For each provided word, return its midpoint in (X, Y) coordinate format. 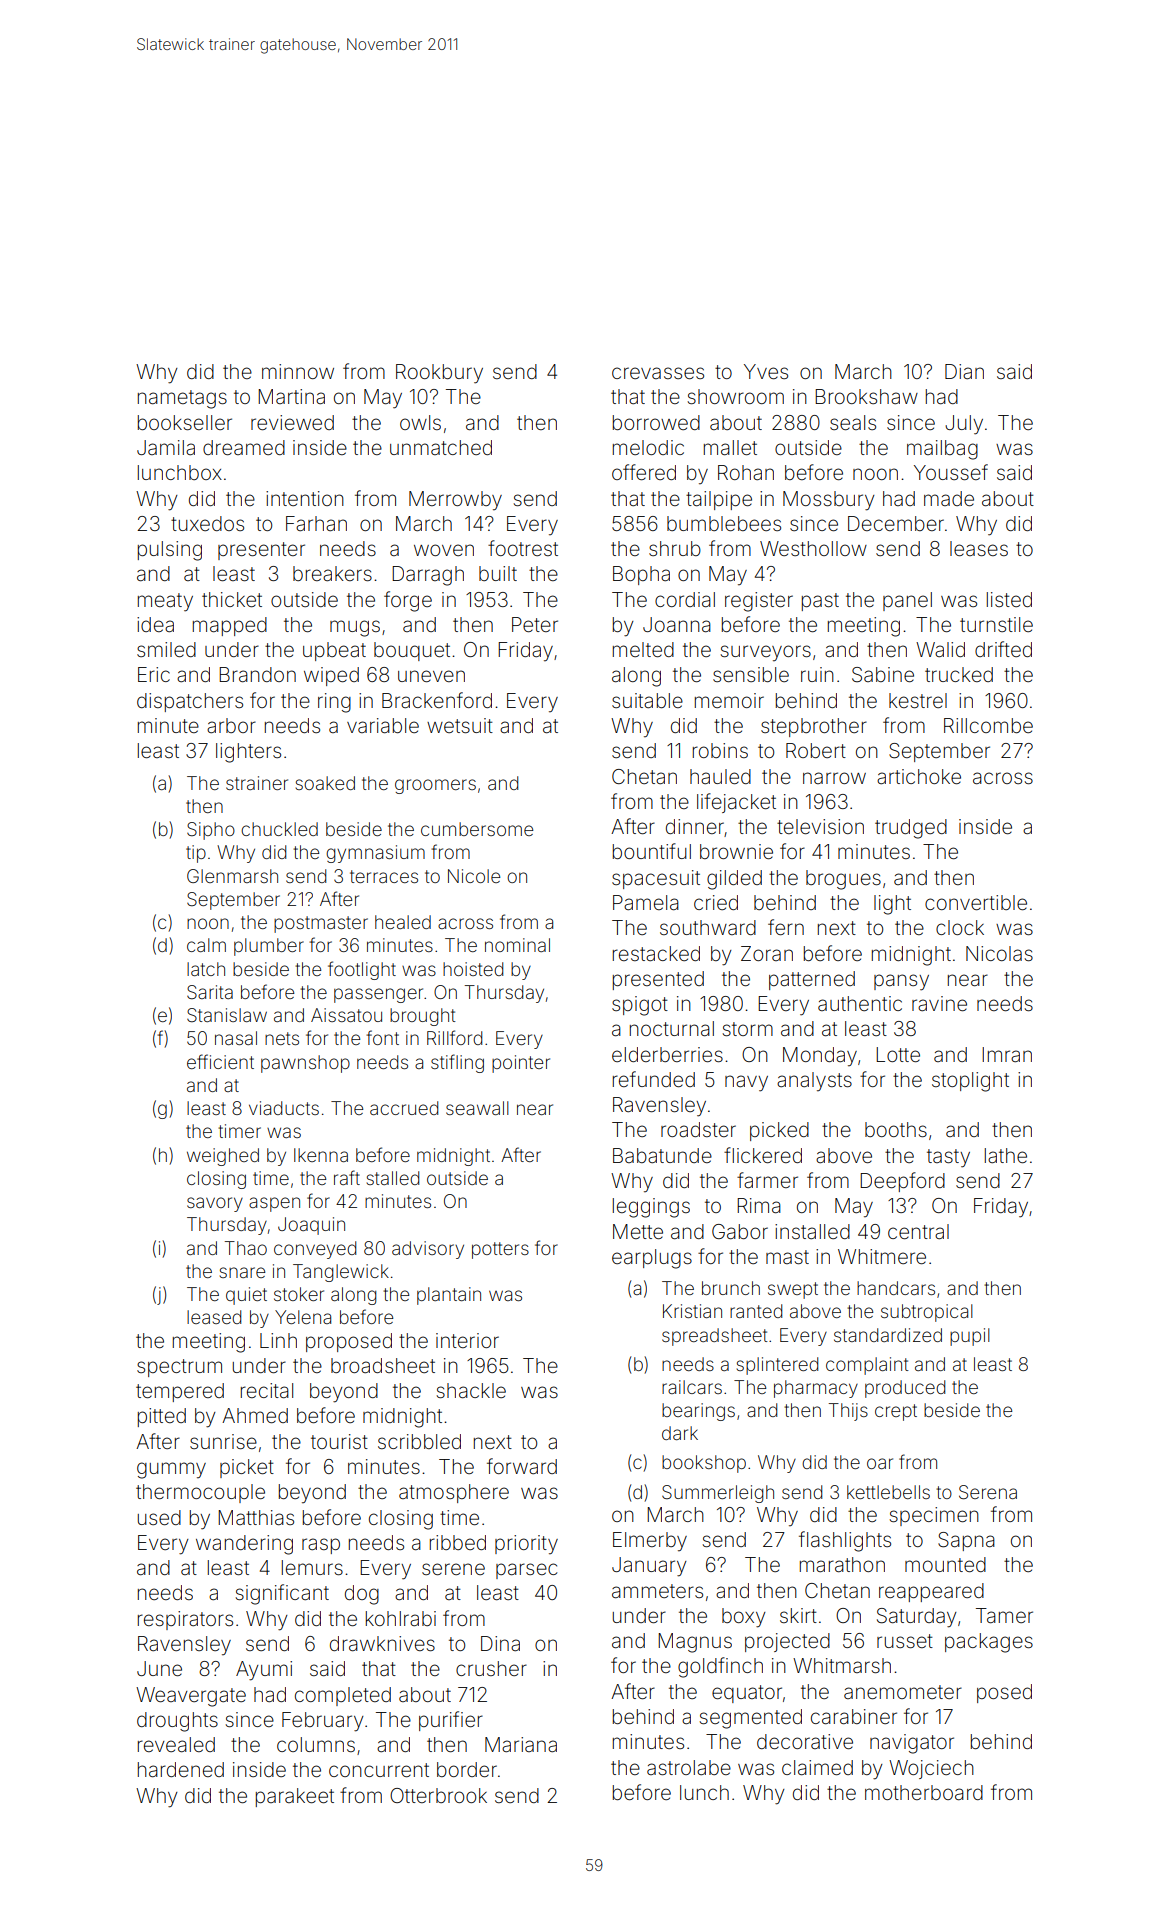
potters (500, 1250)
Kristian (692, 1311)
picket (247, 1468)
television (820, 826)
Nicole (474, 876)
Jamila (166, 447)
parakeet (295, 1797)
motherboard (924, 1792)
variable (383, 725)
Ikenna (321, 1155)
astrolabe (689, 1767)
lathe (1006, 1155)
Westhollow (813, 548)
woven (444, 550)
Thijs (848, 1412)
